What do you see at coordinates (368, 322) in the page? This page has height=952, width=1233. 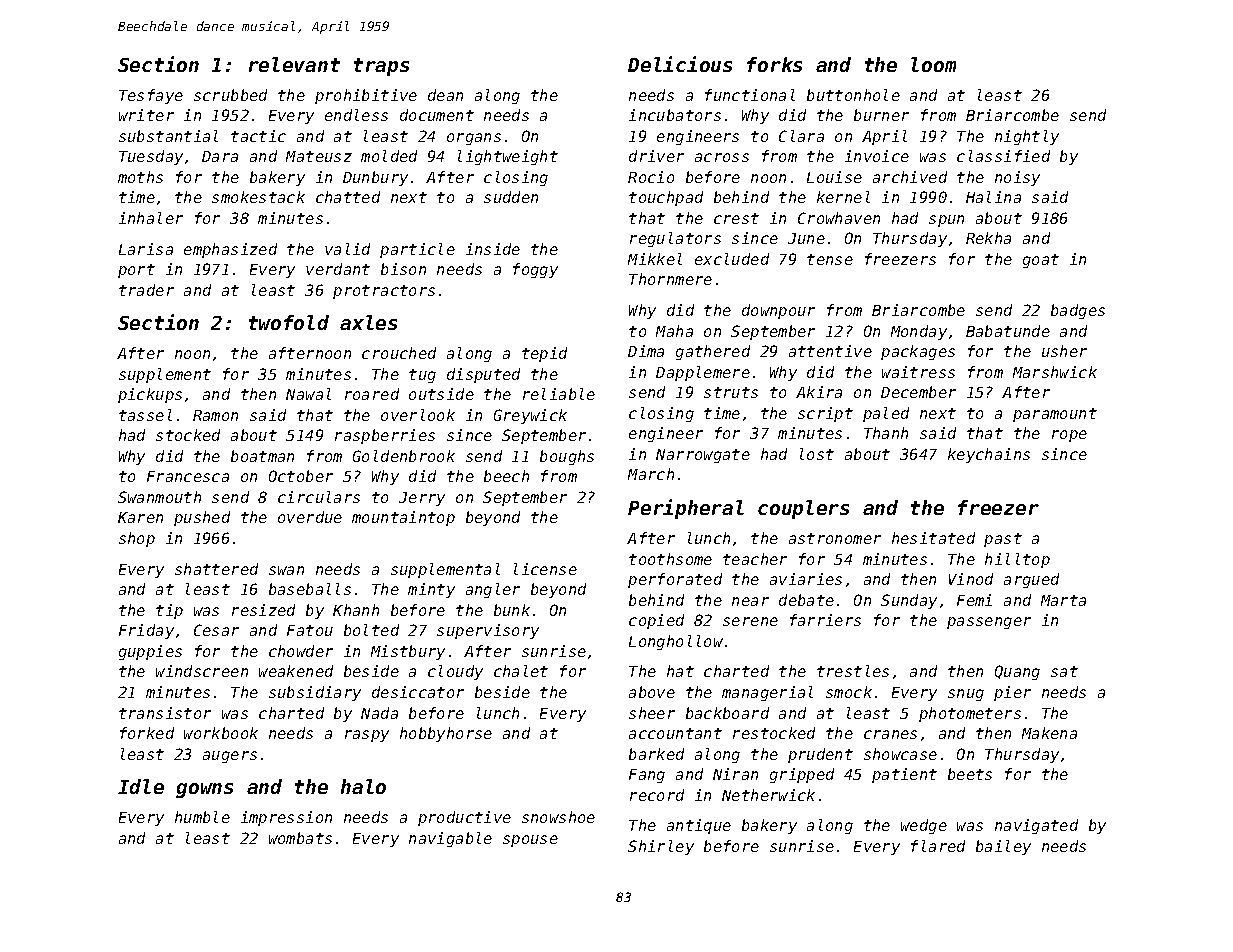 I see `axles` at bounding box center [368, 322].
